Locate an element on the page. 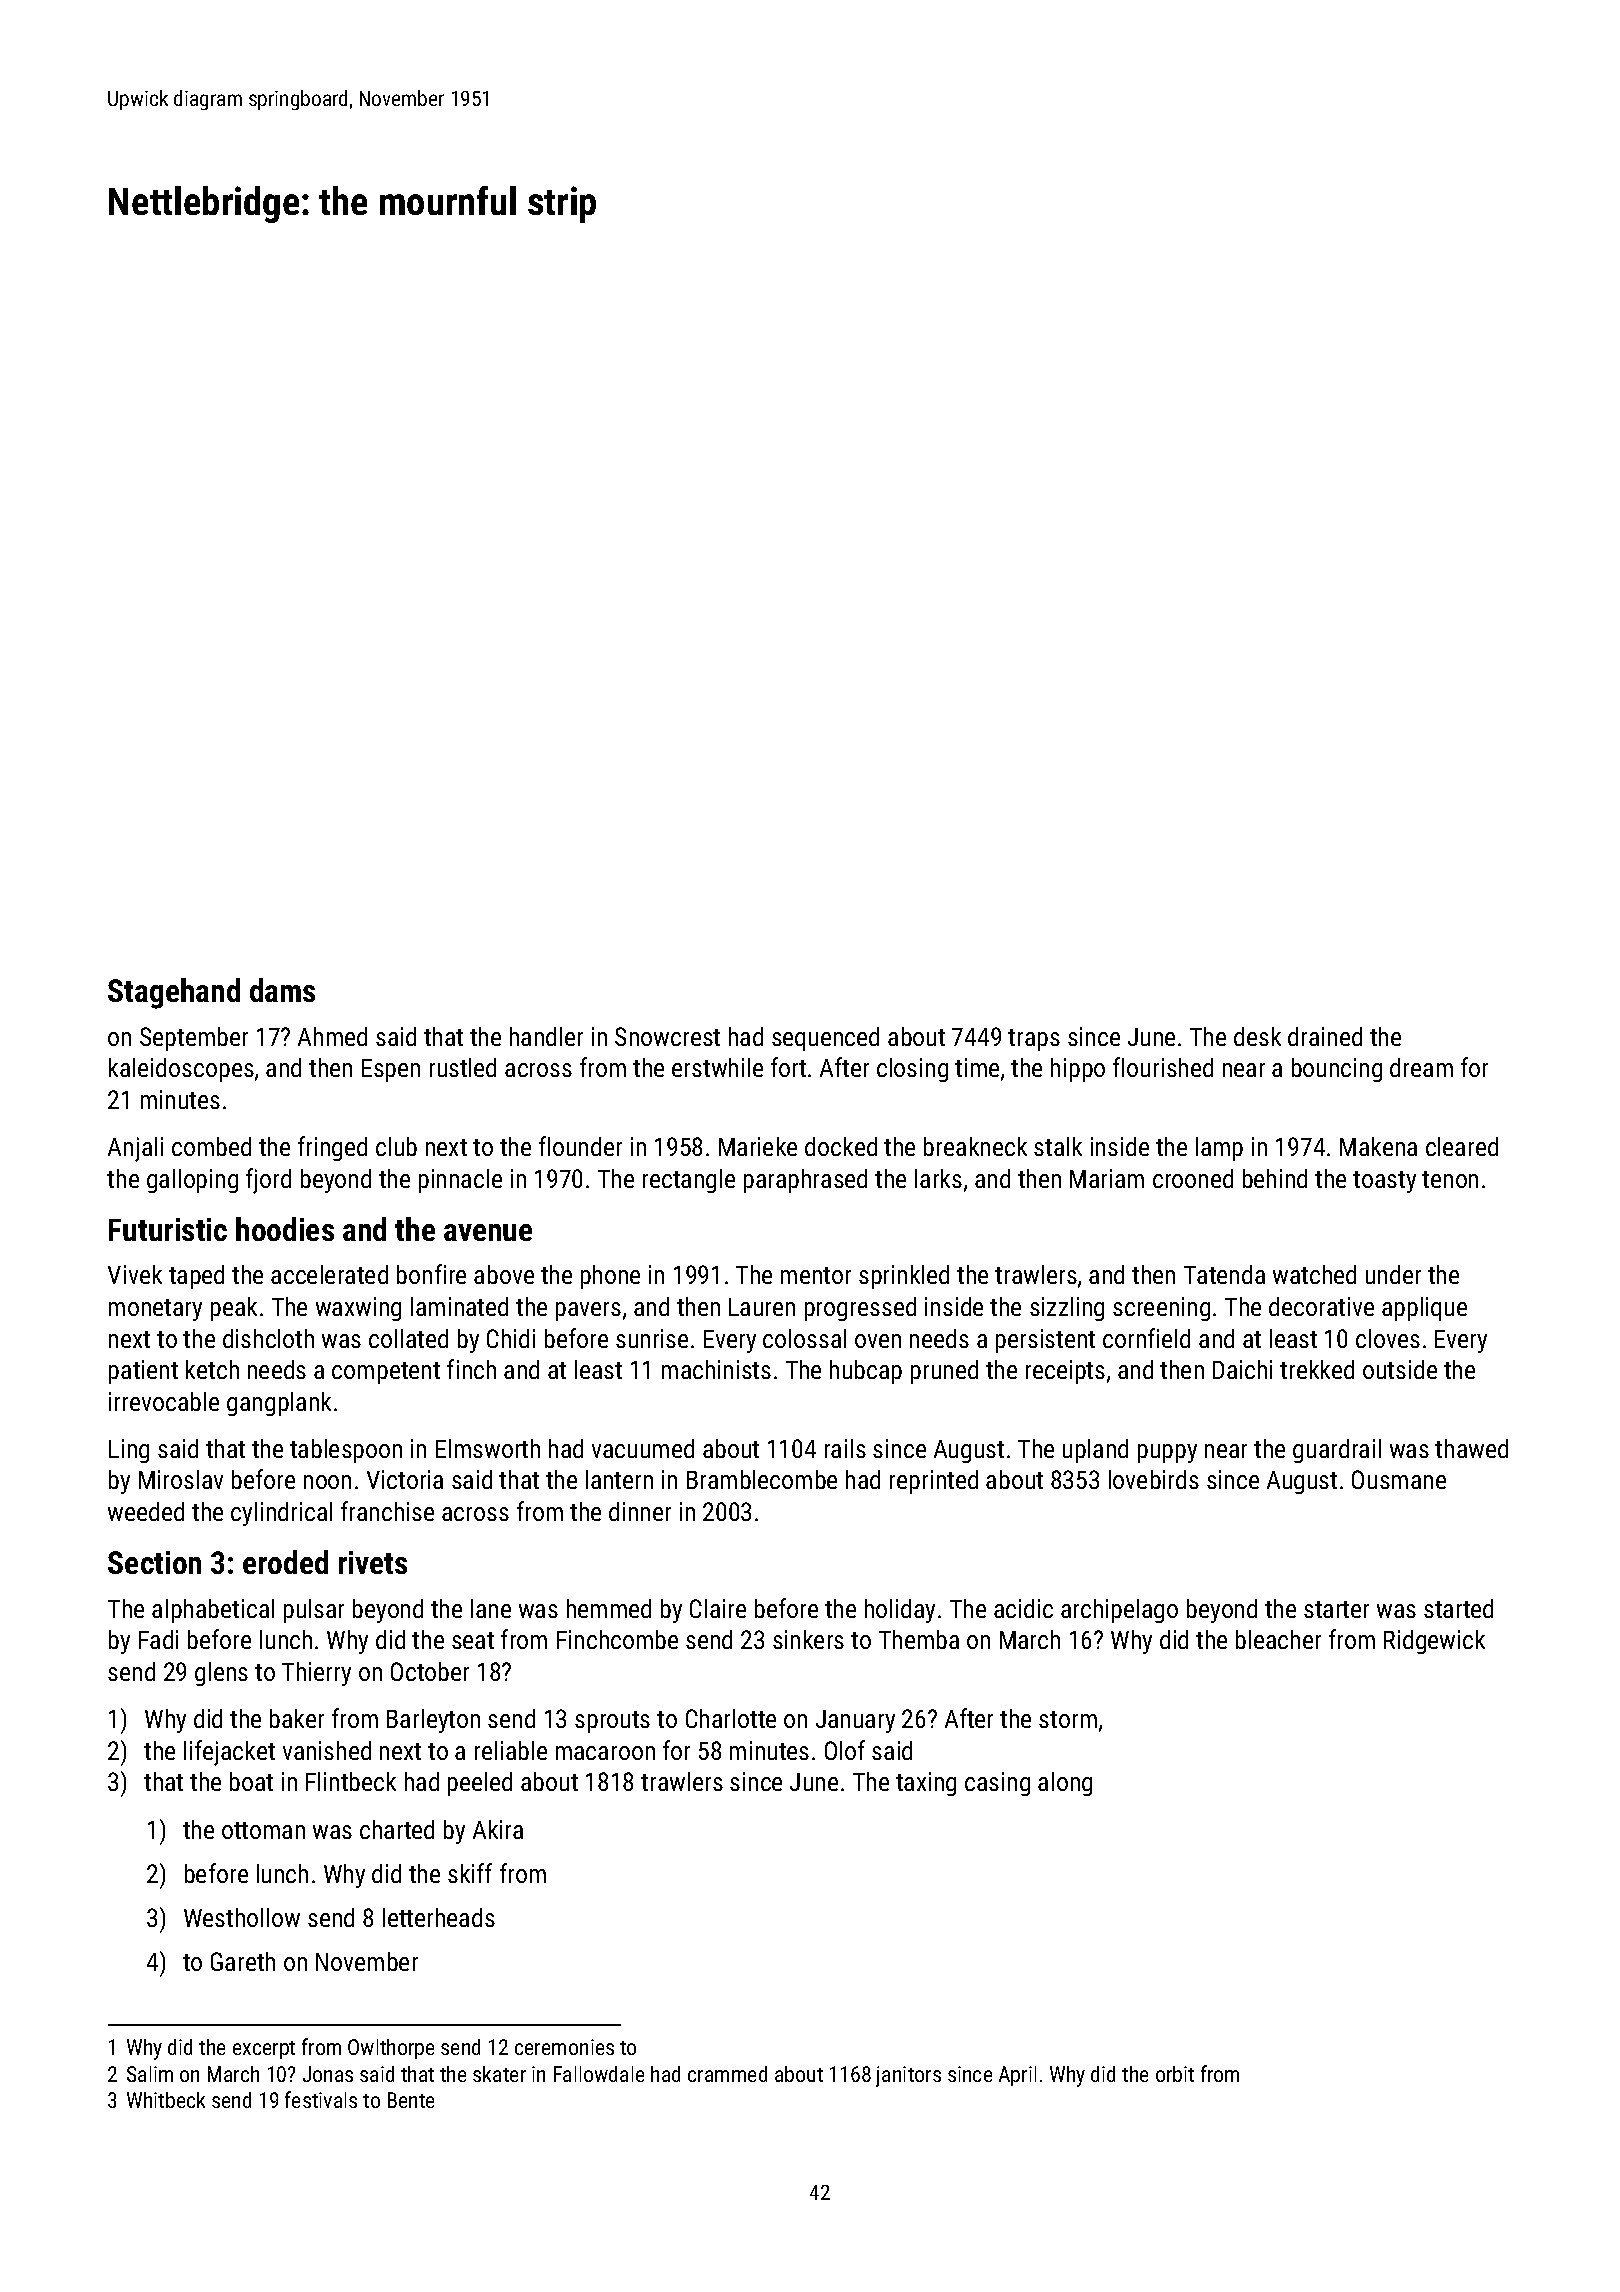 This image has height=2292, width=1620. ottoman is located at coordinates (263, 1830).
